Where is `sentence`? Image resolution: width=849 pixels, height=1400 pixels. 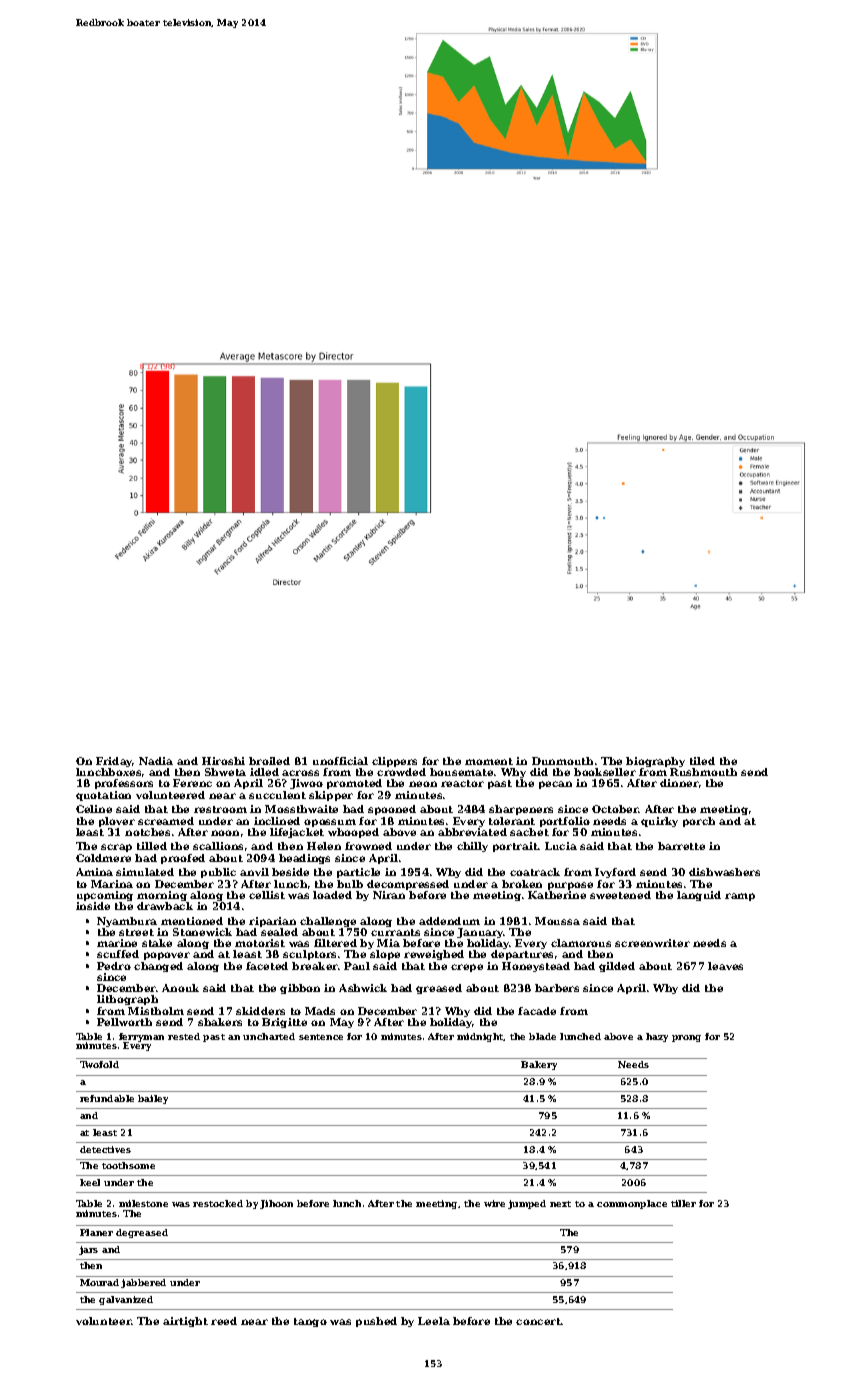 sentence is located at coordinates (321, 1037).
